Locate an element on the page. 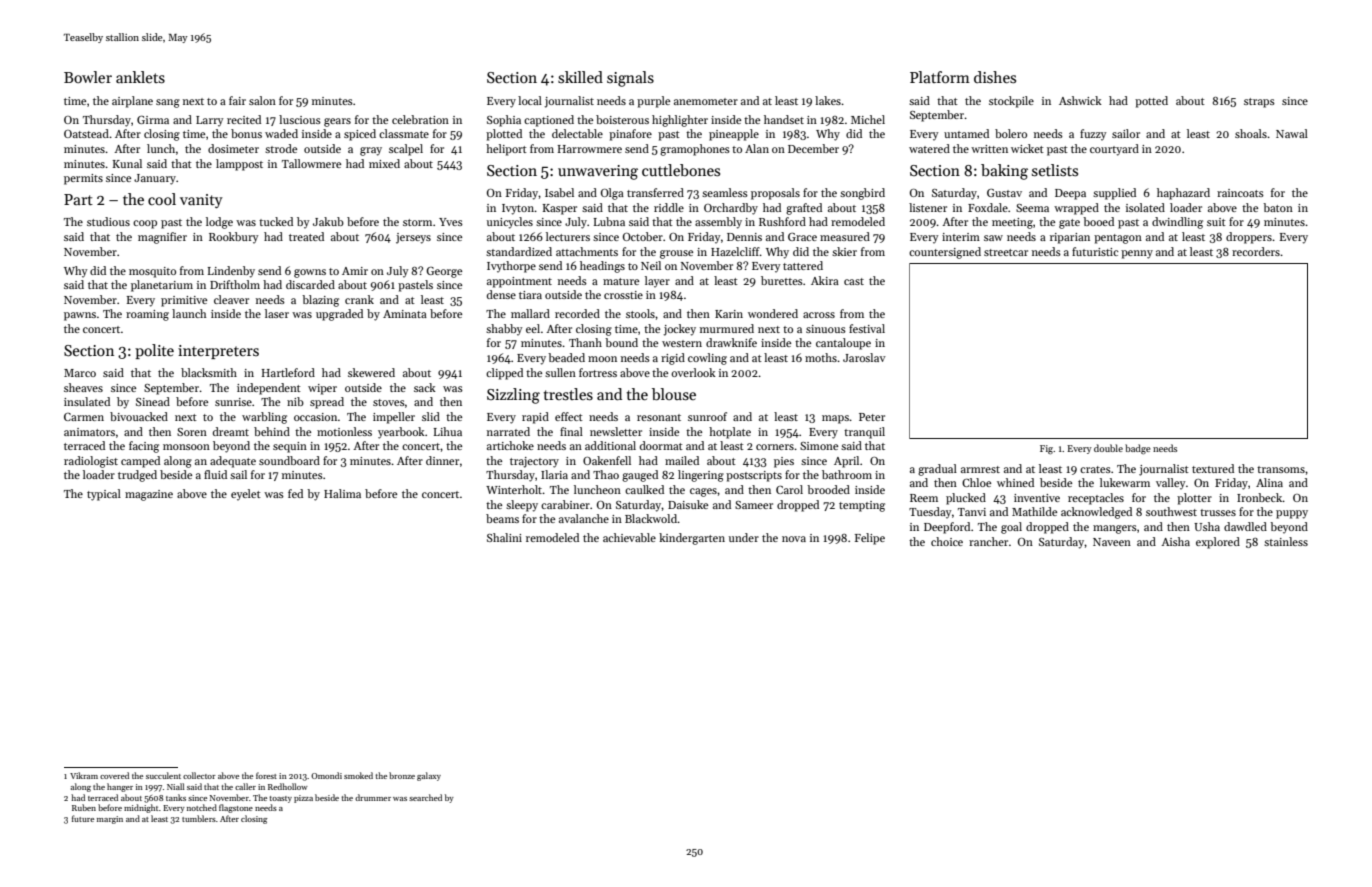 This page has height=887, width=1372. carabiner is located at coordinates (565, 504).
